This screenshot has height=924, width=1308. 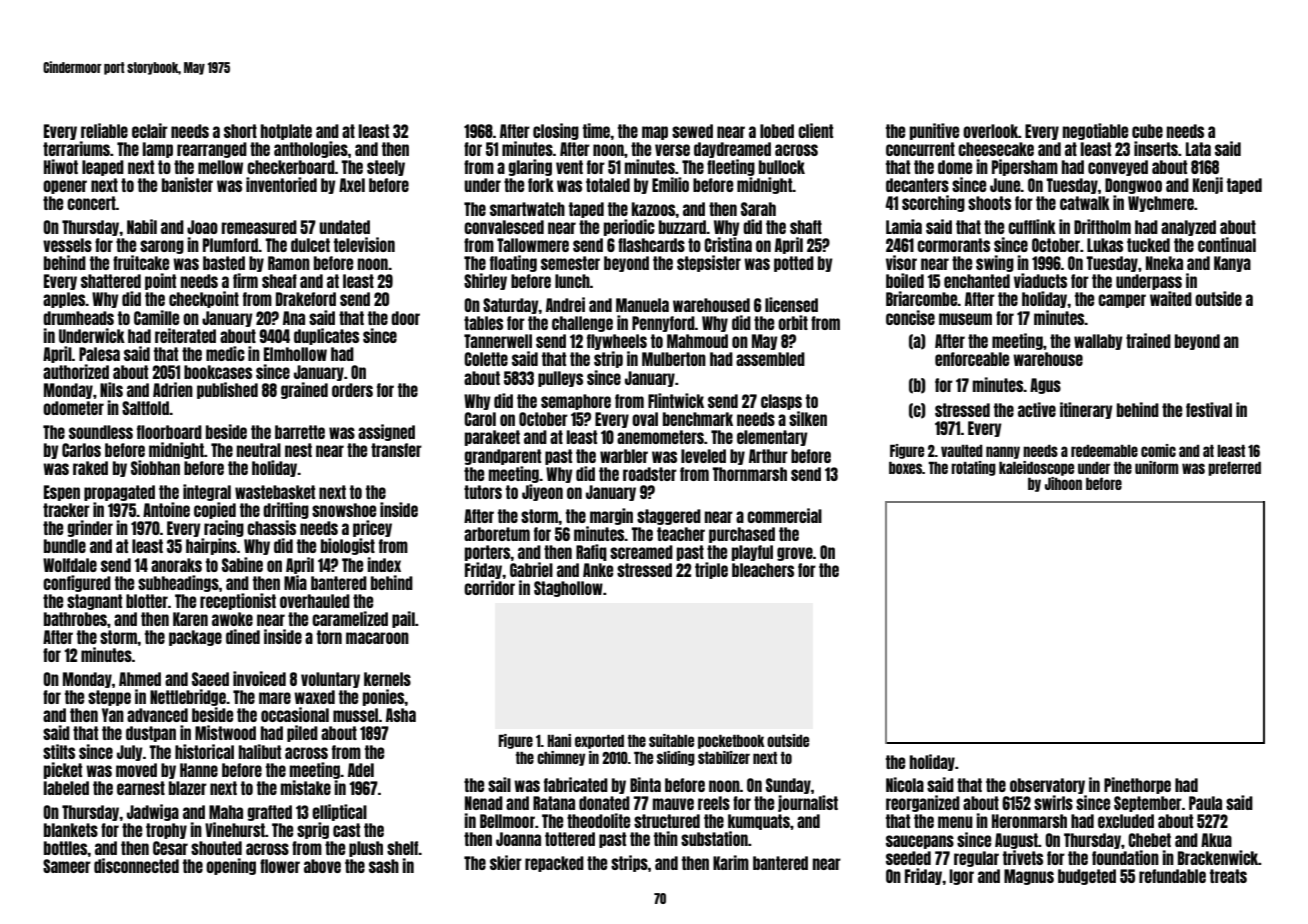 What do you see at coordinates (224, 528) in the screenshot?
I see `racing` at bounding box center [224, 528].
